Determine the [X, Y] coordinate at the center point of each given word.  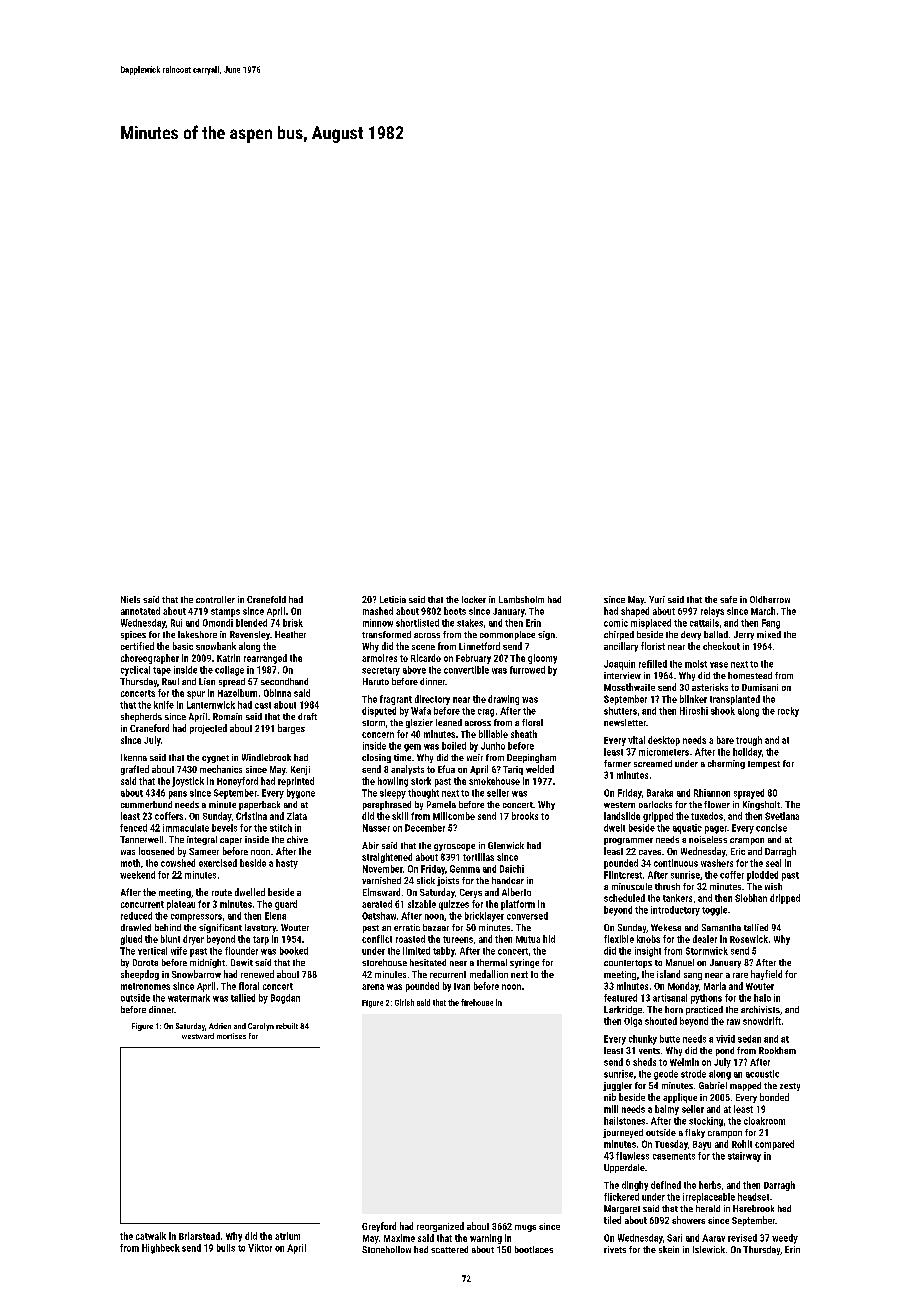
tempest [764, 765]
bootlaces [534, 1249]
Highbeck [161, 1249]
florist [653, 646]
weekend [137, 875]
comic [616, 623]
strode [693, 1074]
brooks [525, 816]
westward [198, 1036]
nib [610, 1097]
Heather [290, 634]
